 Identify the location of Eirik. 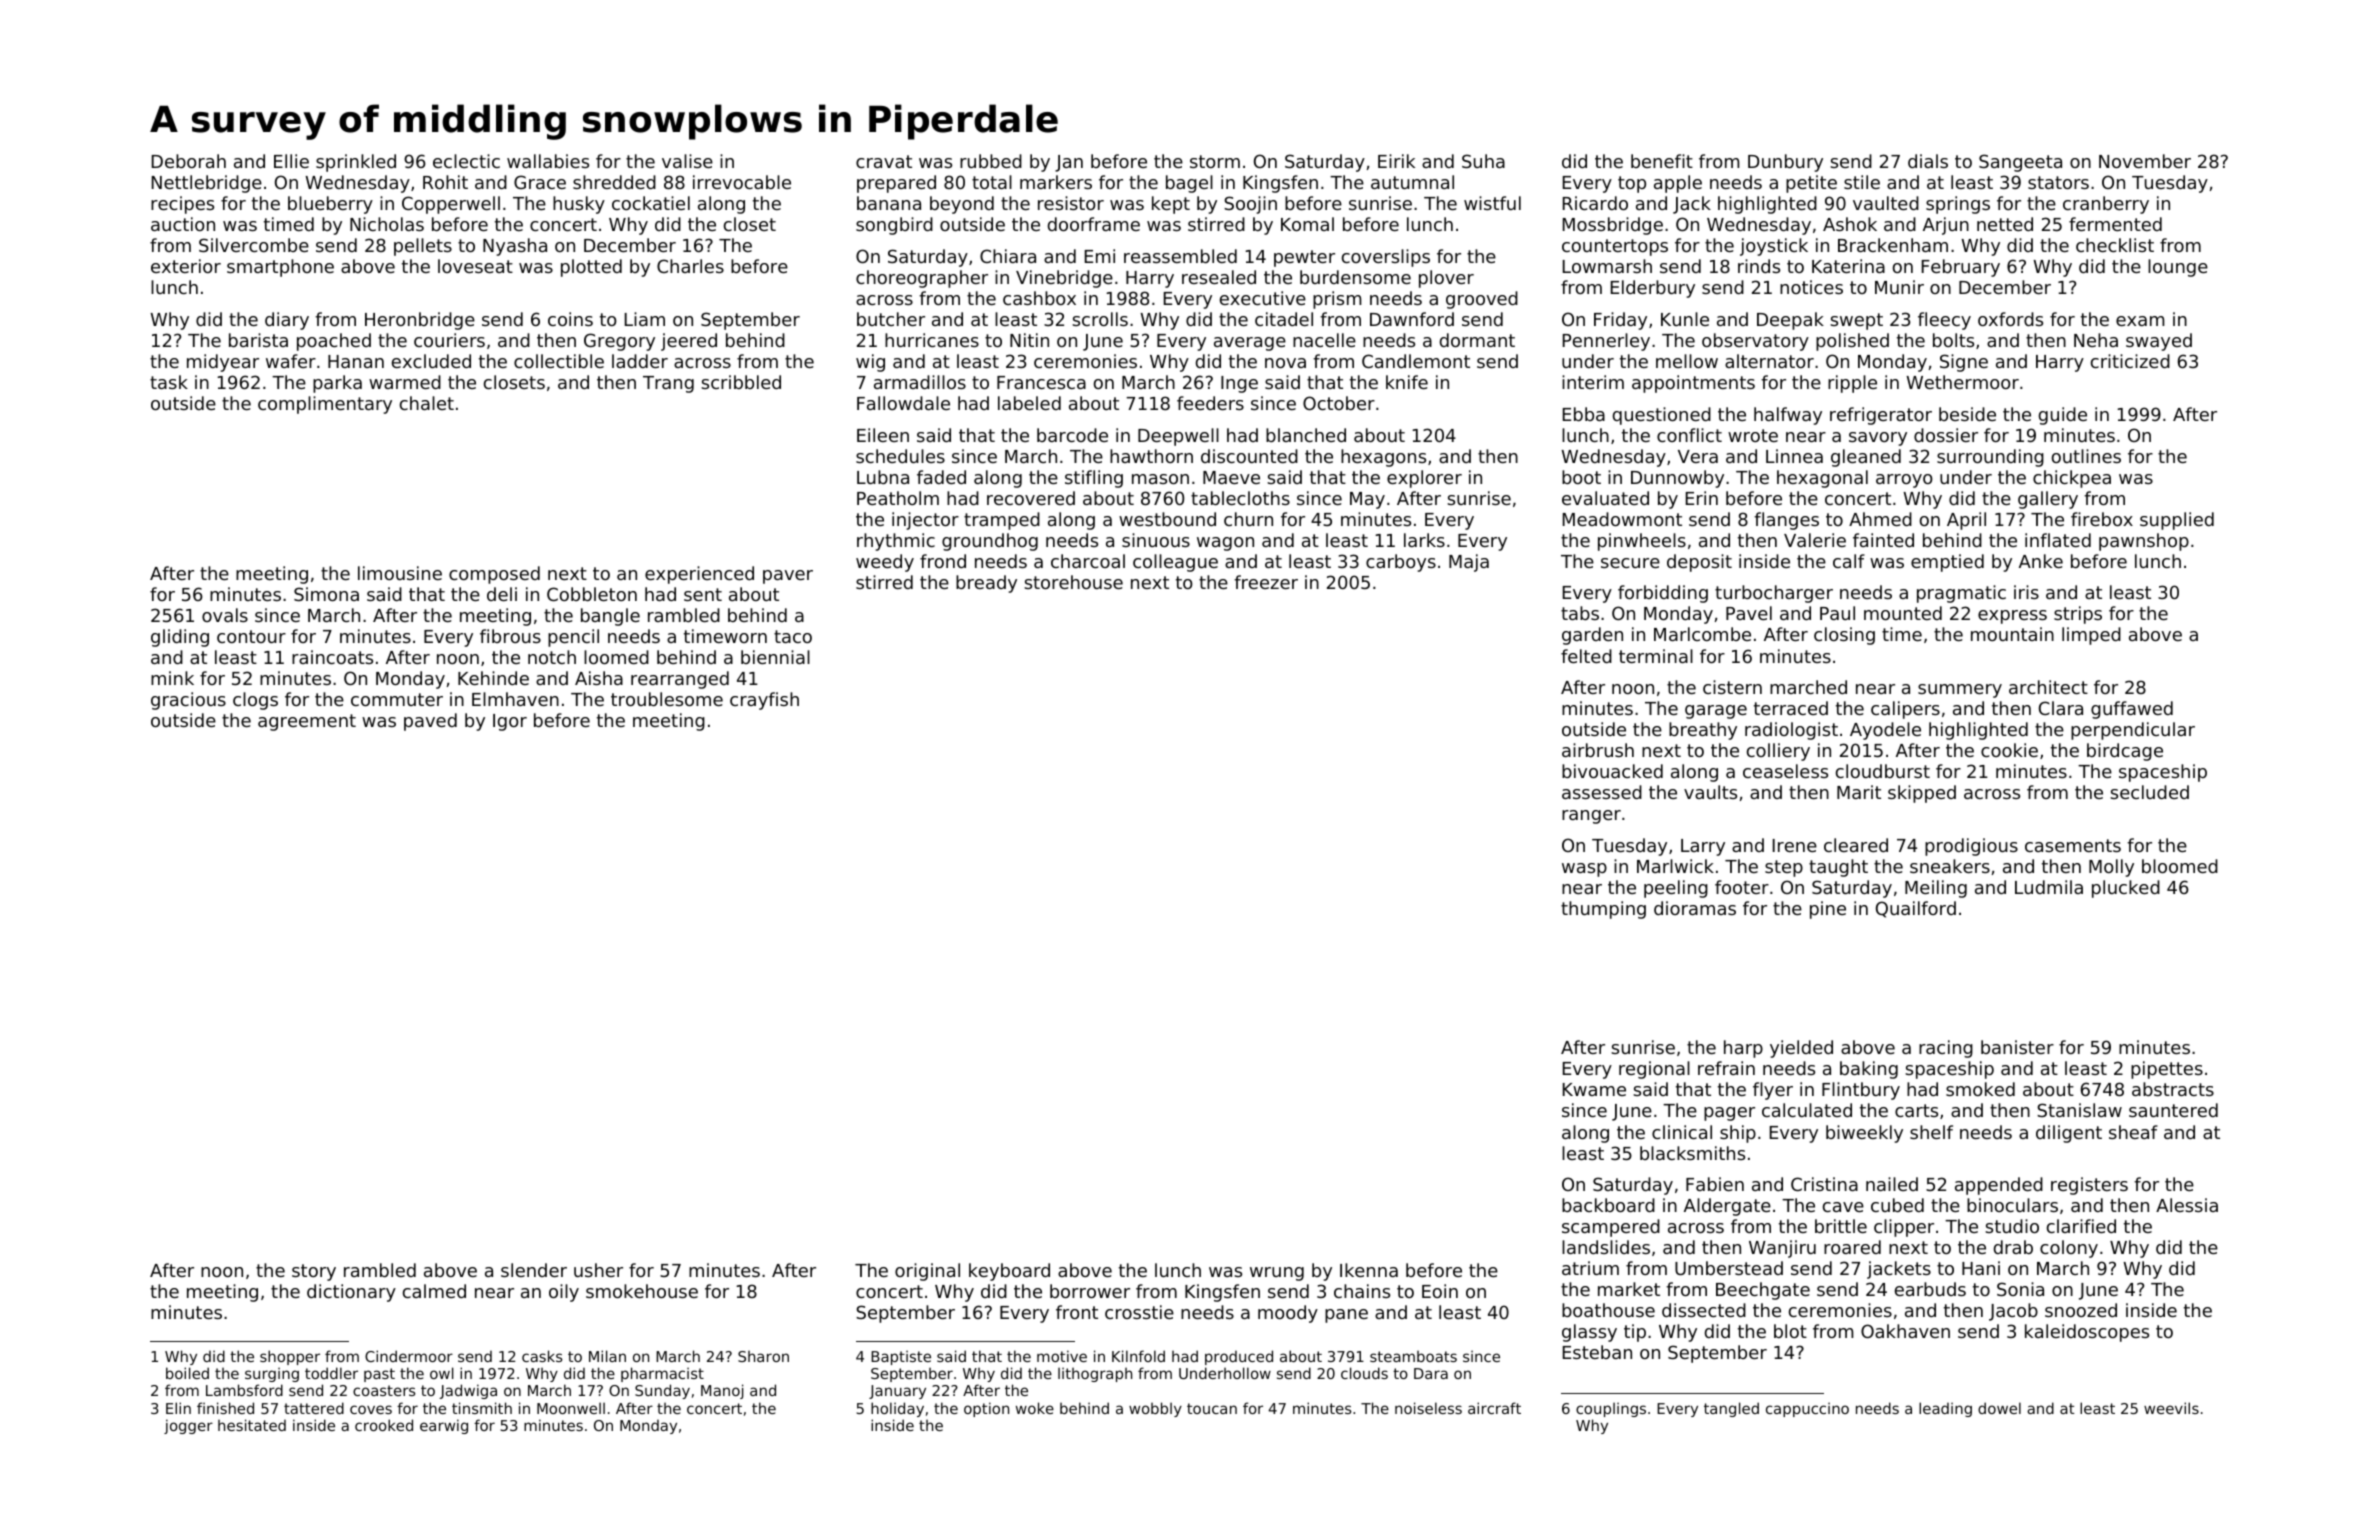
(1396, 161).
